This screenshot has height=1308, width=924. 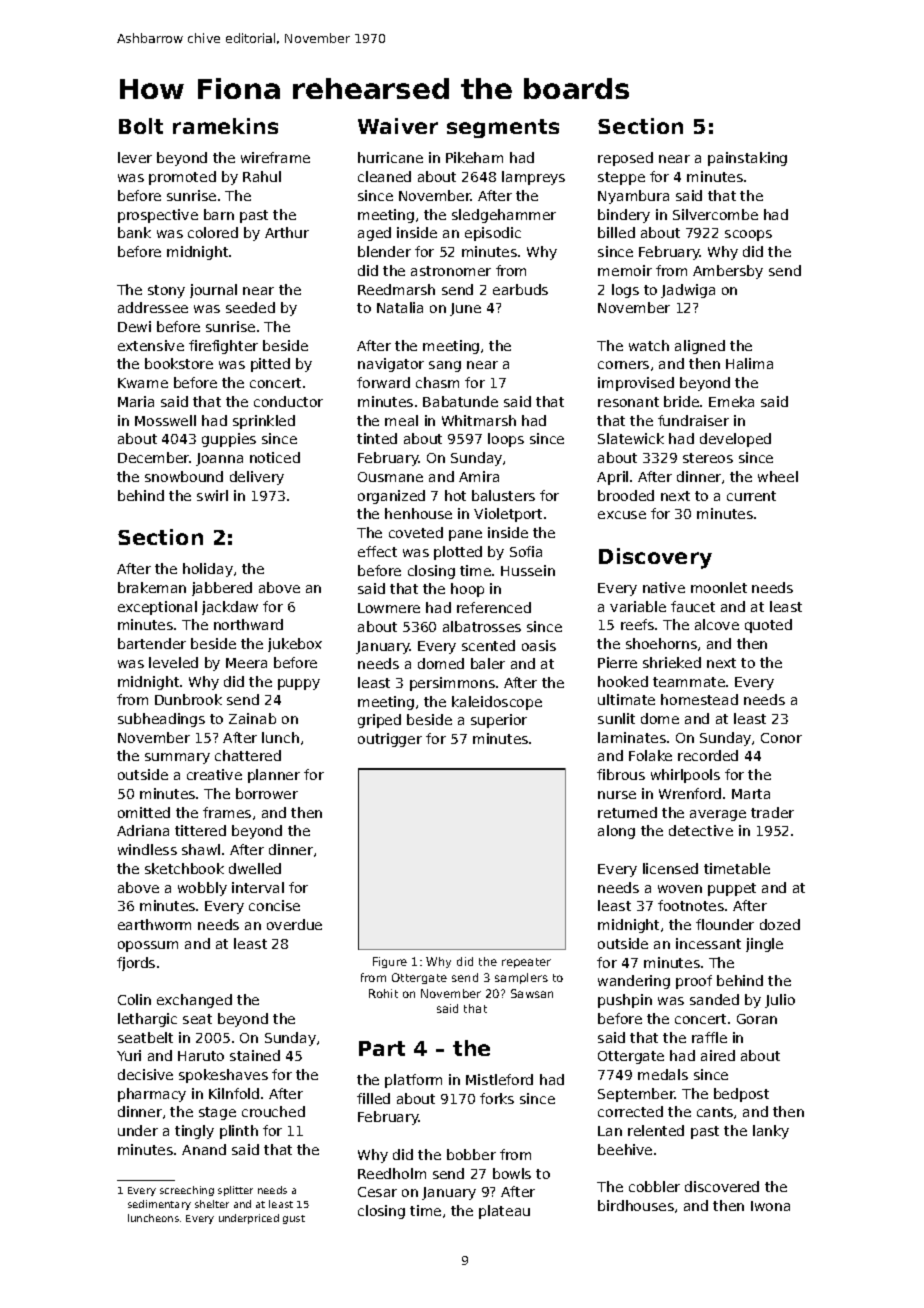 What do you see at coordinates (694, 982) in the screenshot?
I see `proof` at bounding box center [694, 982].
